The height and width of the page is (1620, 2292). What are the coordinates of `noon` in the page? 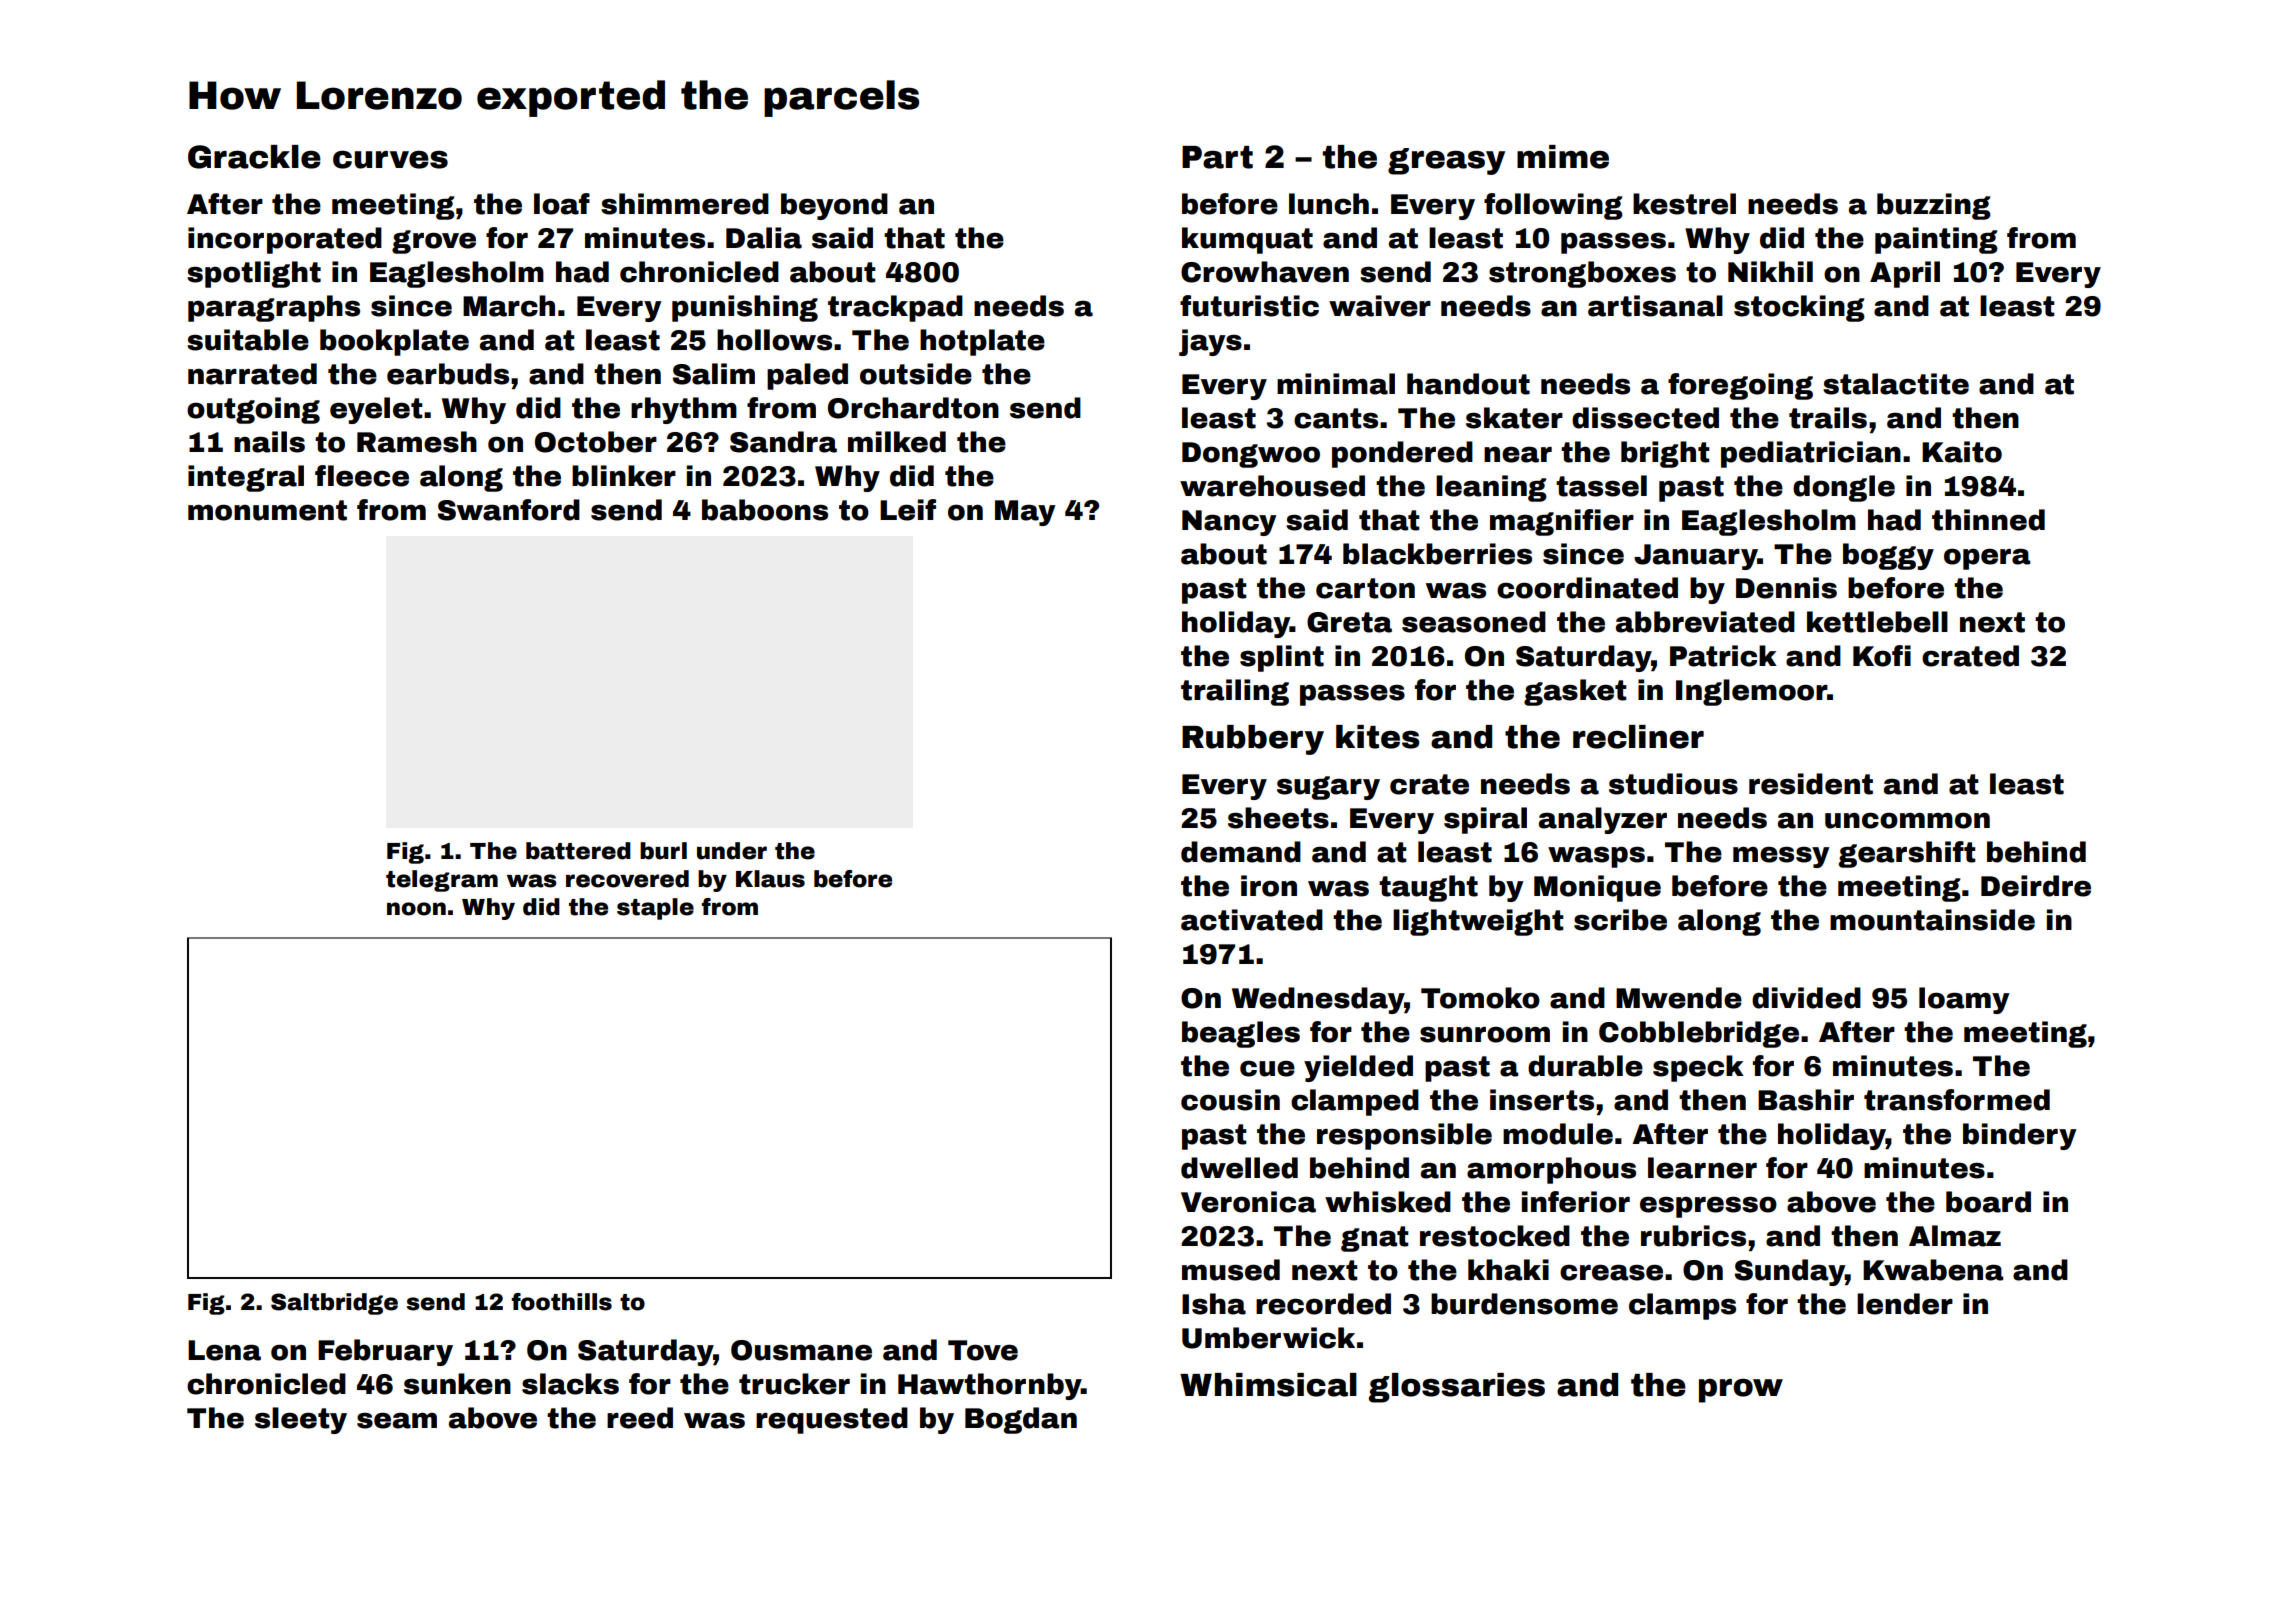 It's located at (416, 909).
